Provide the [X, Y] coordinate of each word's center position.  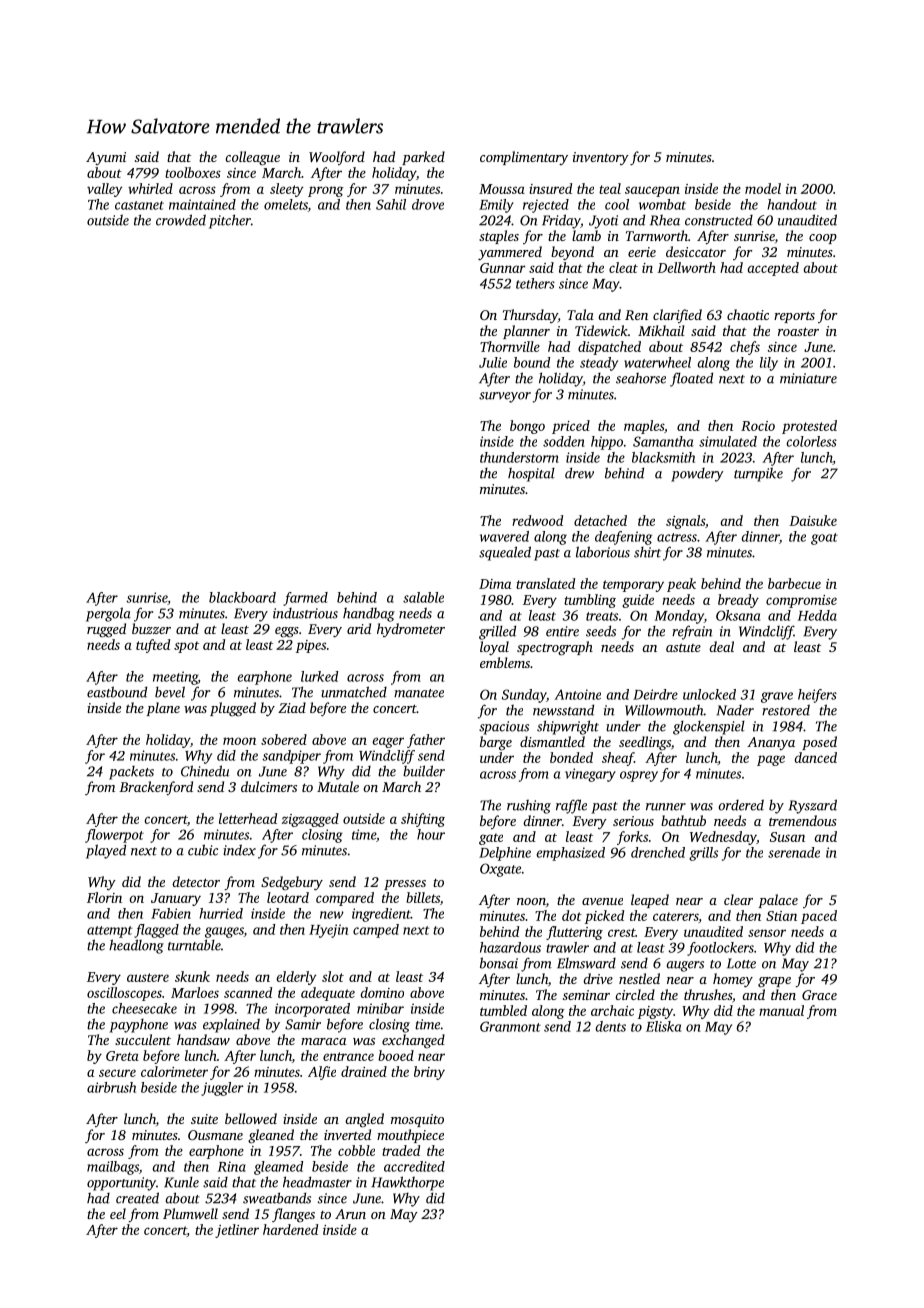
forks [632, 838]
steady [599, 364]
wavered [504, 536]
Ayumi [106, 158]
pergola [108, 614]
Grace [819, 995]
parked [423, 158]
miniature [808, 378]
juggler [222, 1089]
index [239, 850]
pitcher [230, 221]
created [137, 1198]
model [763, 188]
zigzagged [310, 820]
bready [738, 601]
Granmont [510, 1026]
